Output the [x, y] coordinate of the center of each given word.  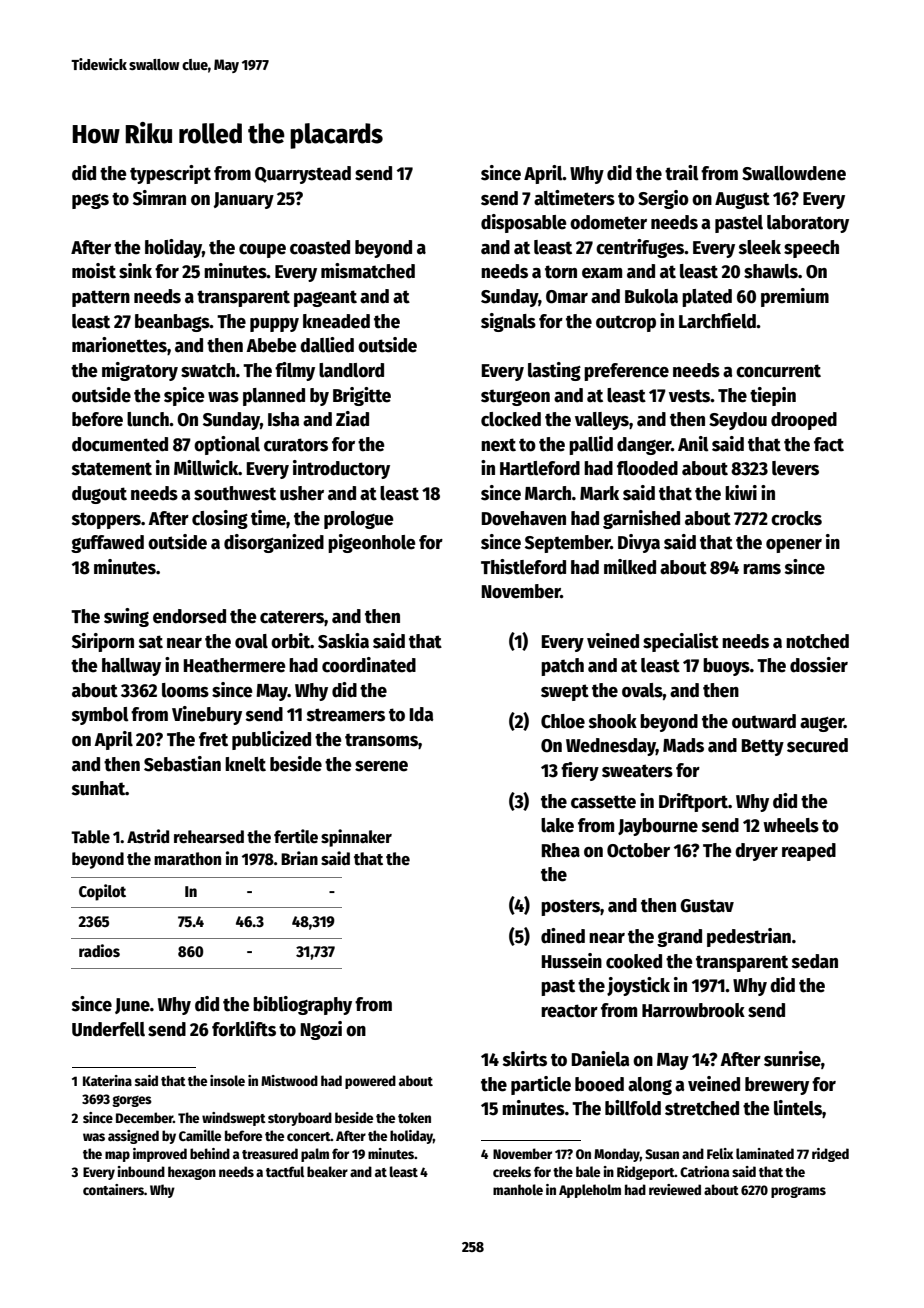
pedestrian [749, 937]
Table [90, 837]
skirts [525, 1059]
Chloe [563, 721]
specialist [681, 642]
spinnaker [356, 838]
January [244, 200]
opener [794, 546]
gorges [132, 1101]
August [742, 200]
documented [120, 444]
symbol [100, 716]
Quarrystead [303, 175]
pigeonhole [372, 543]
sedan [815, 961]
